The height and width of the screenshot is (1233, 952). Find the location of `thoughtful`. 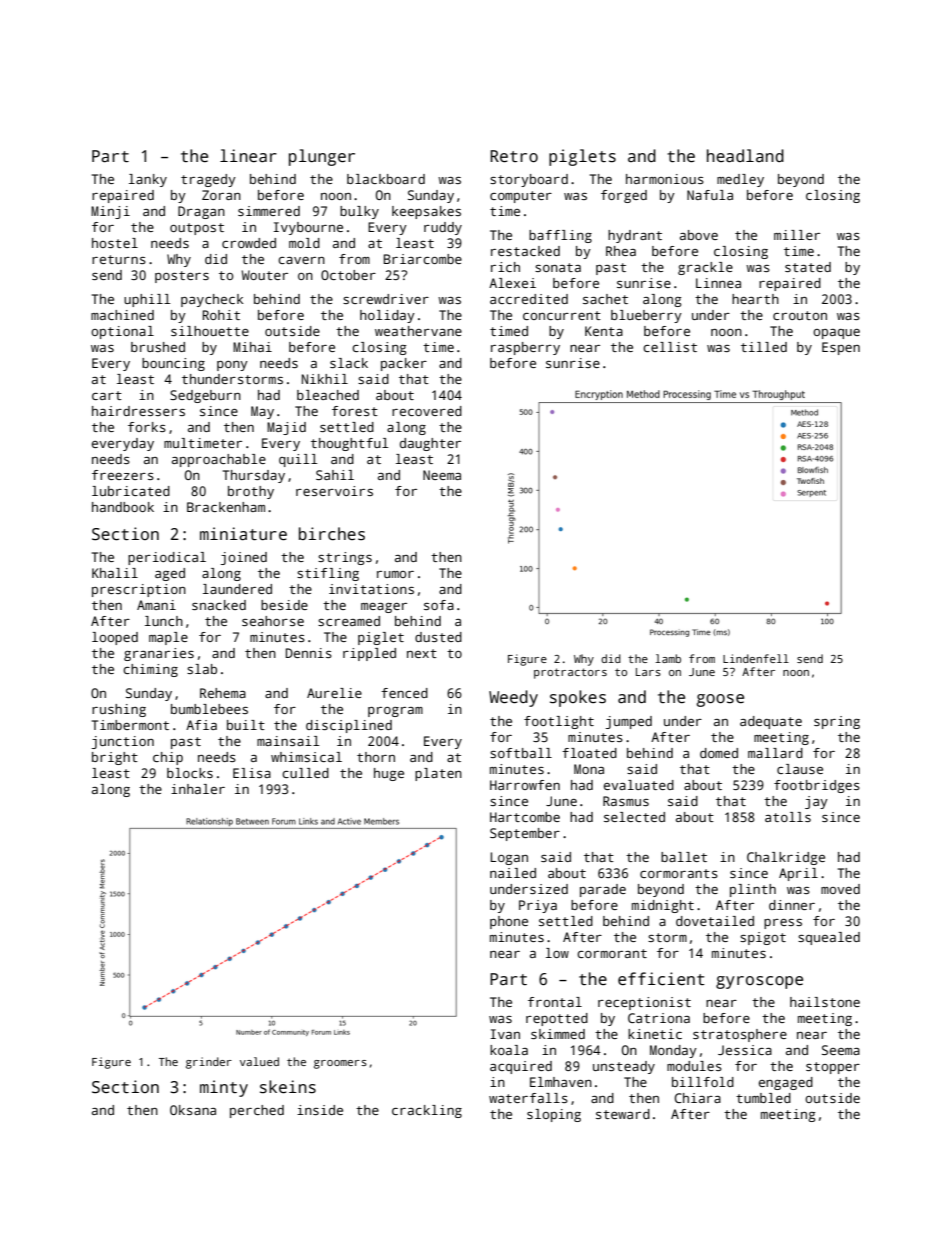

thoughtful is located at coordinates (349, 444).
